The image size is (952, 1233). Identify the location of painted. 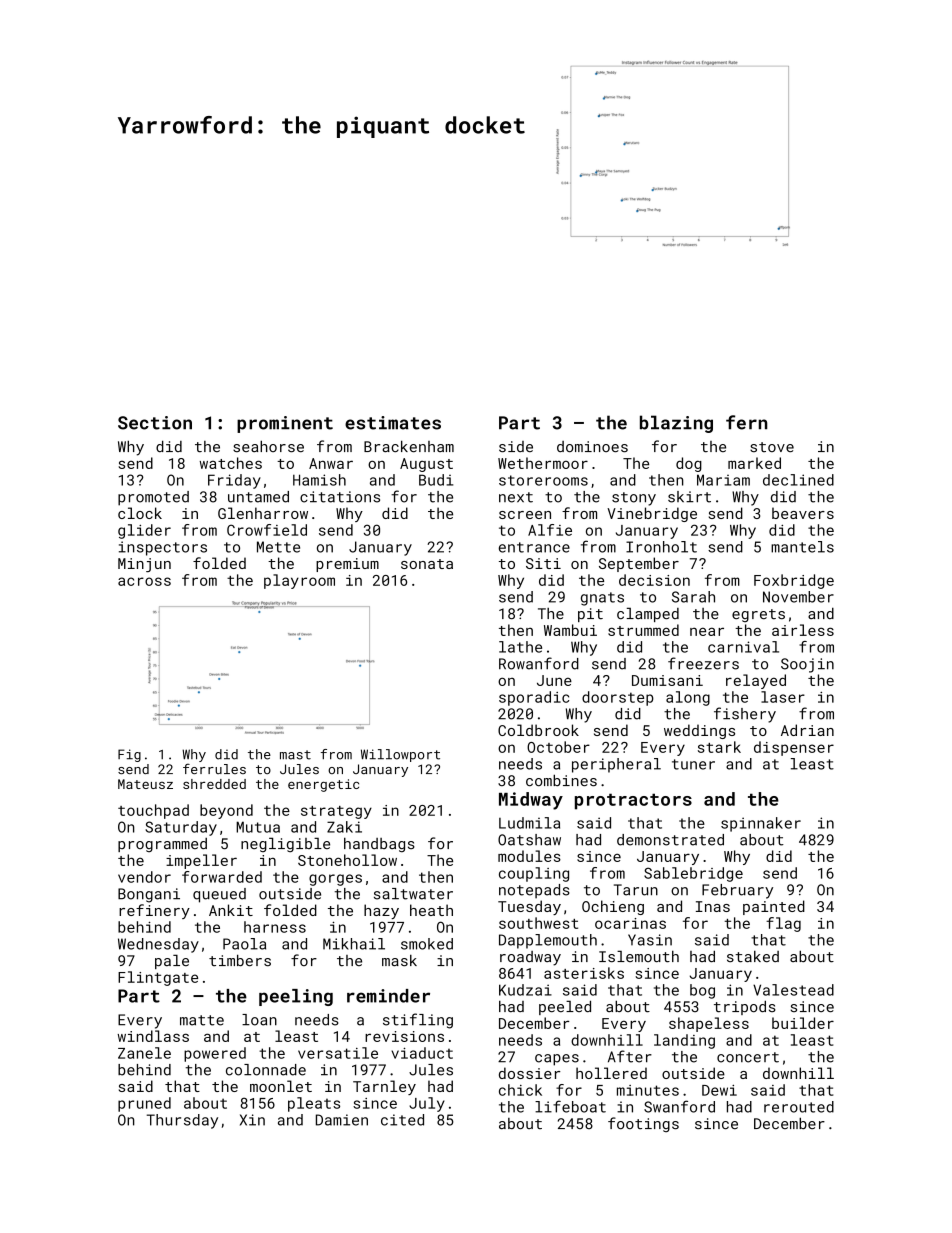
(774, 907).
